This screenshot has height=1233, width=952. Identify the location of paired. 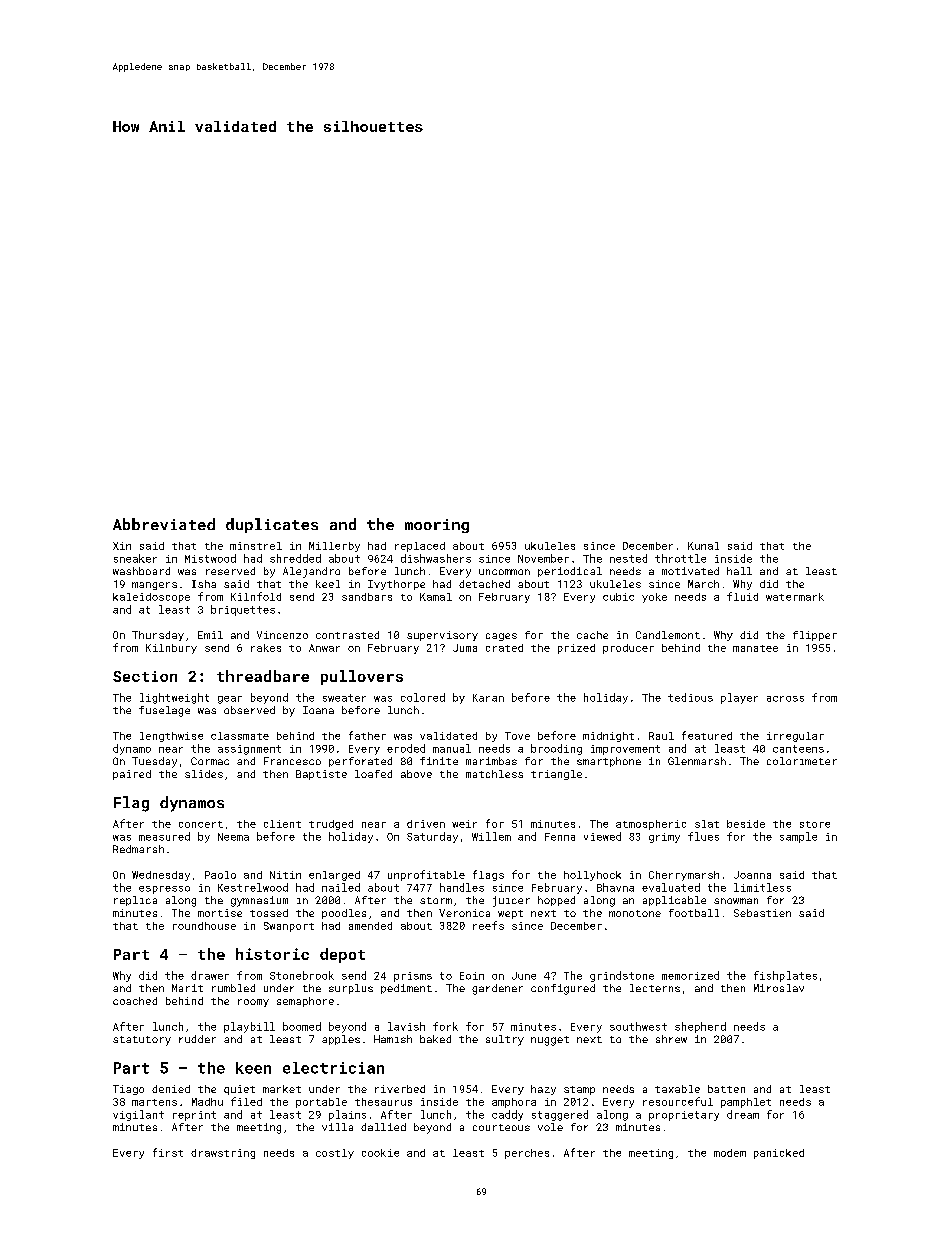
(132, 775).
